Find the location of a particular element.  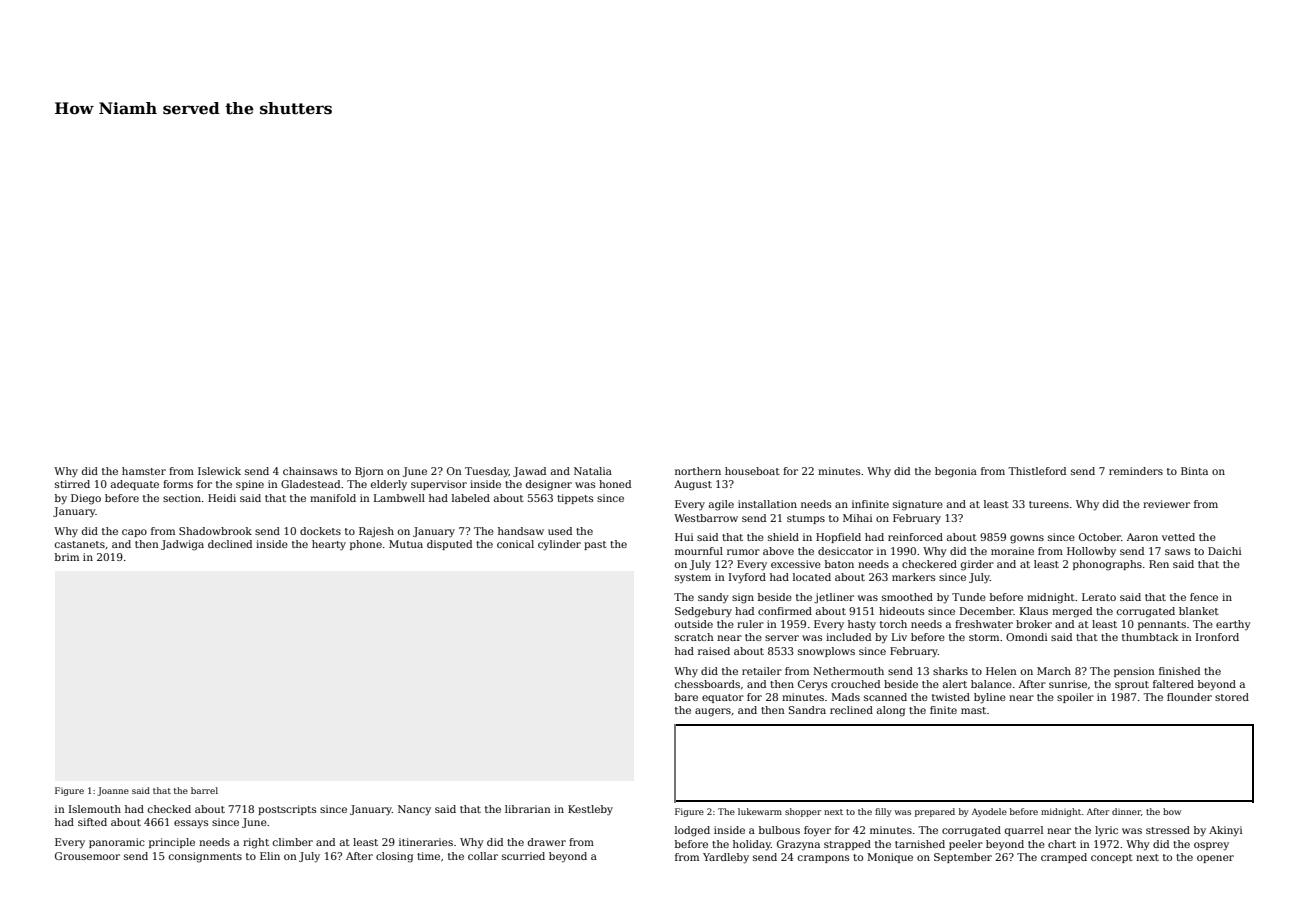

raised is located at coordinates (714, 651).
